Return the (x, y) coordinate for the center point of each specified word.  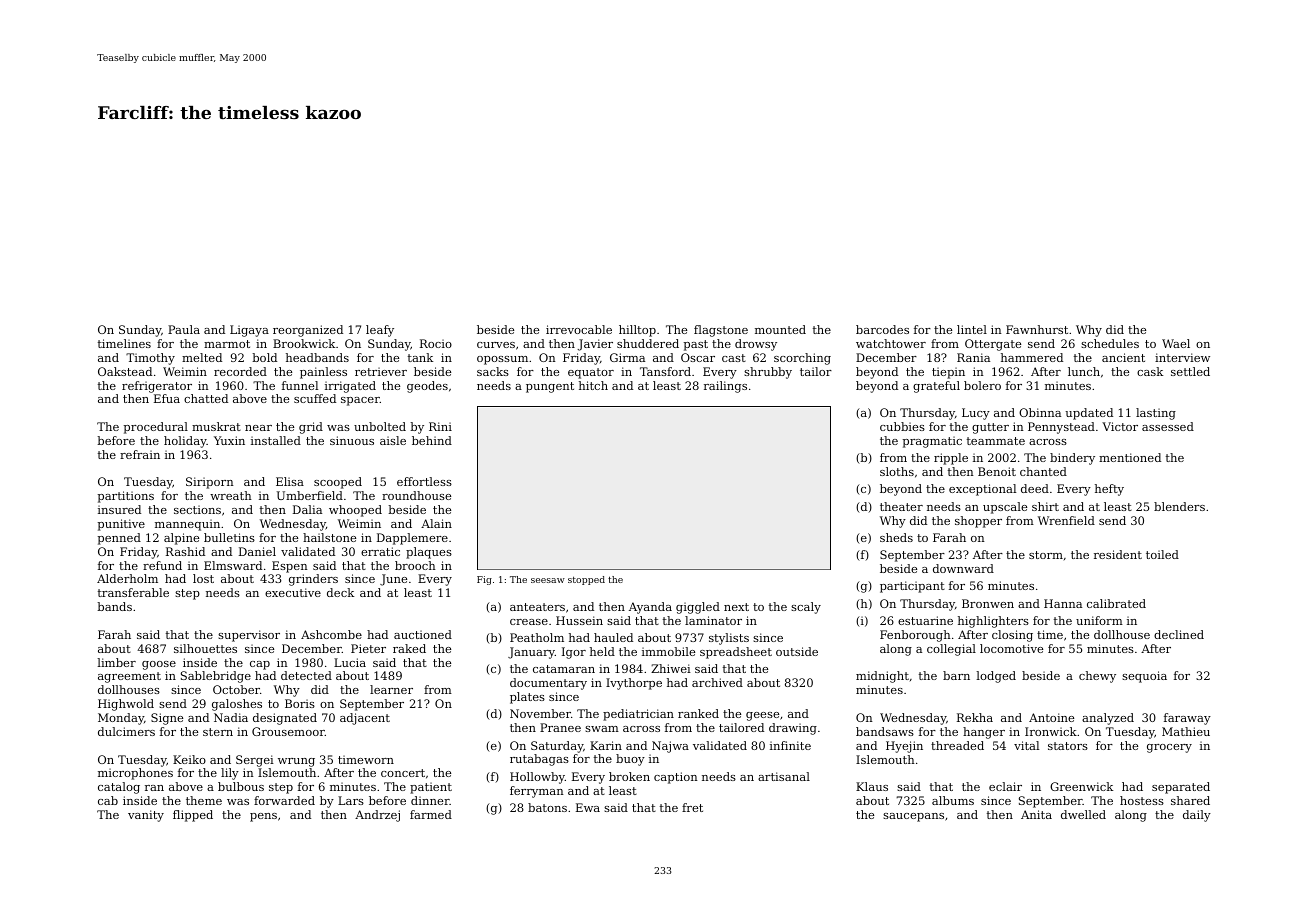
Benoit (997, 471)
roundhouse (416, 495)
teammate (996, 441)
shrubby (768, 373)
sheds (896, 537)
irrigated (350, 387)
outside (797, 651)
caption (676, 778)
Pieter (368, 648)
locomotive (1011, 648)
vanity (146, 816)
